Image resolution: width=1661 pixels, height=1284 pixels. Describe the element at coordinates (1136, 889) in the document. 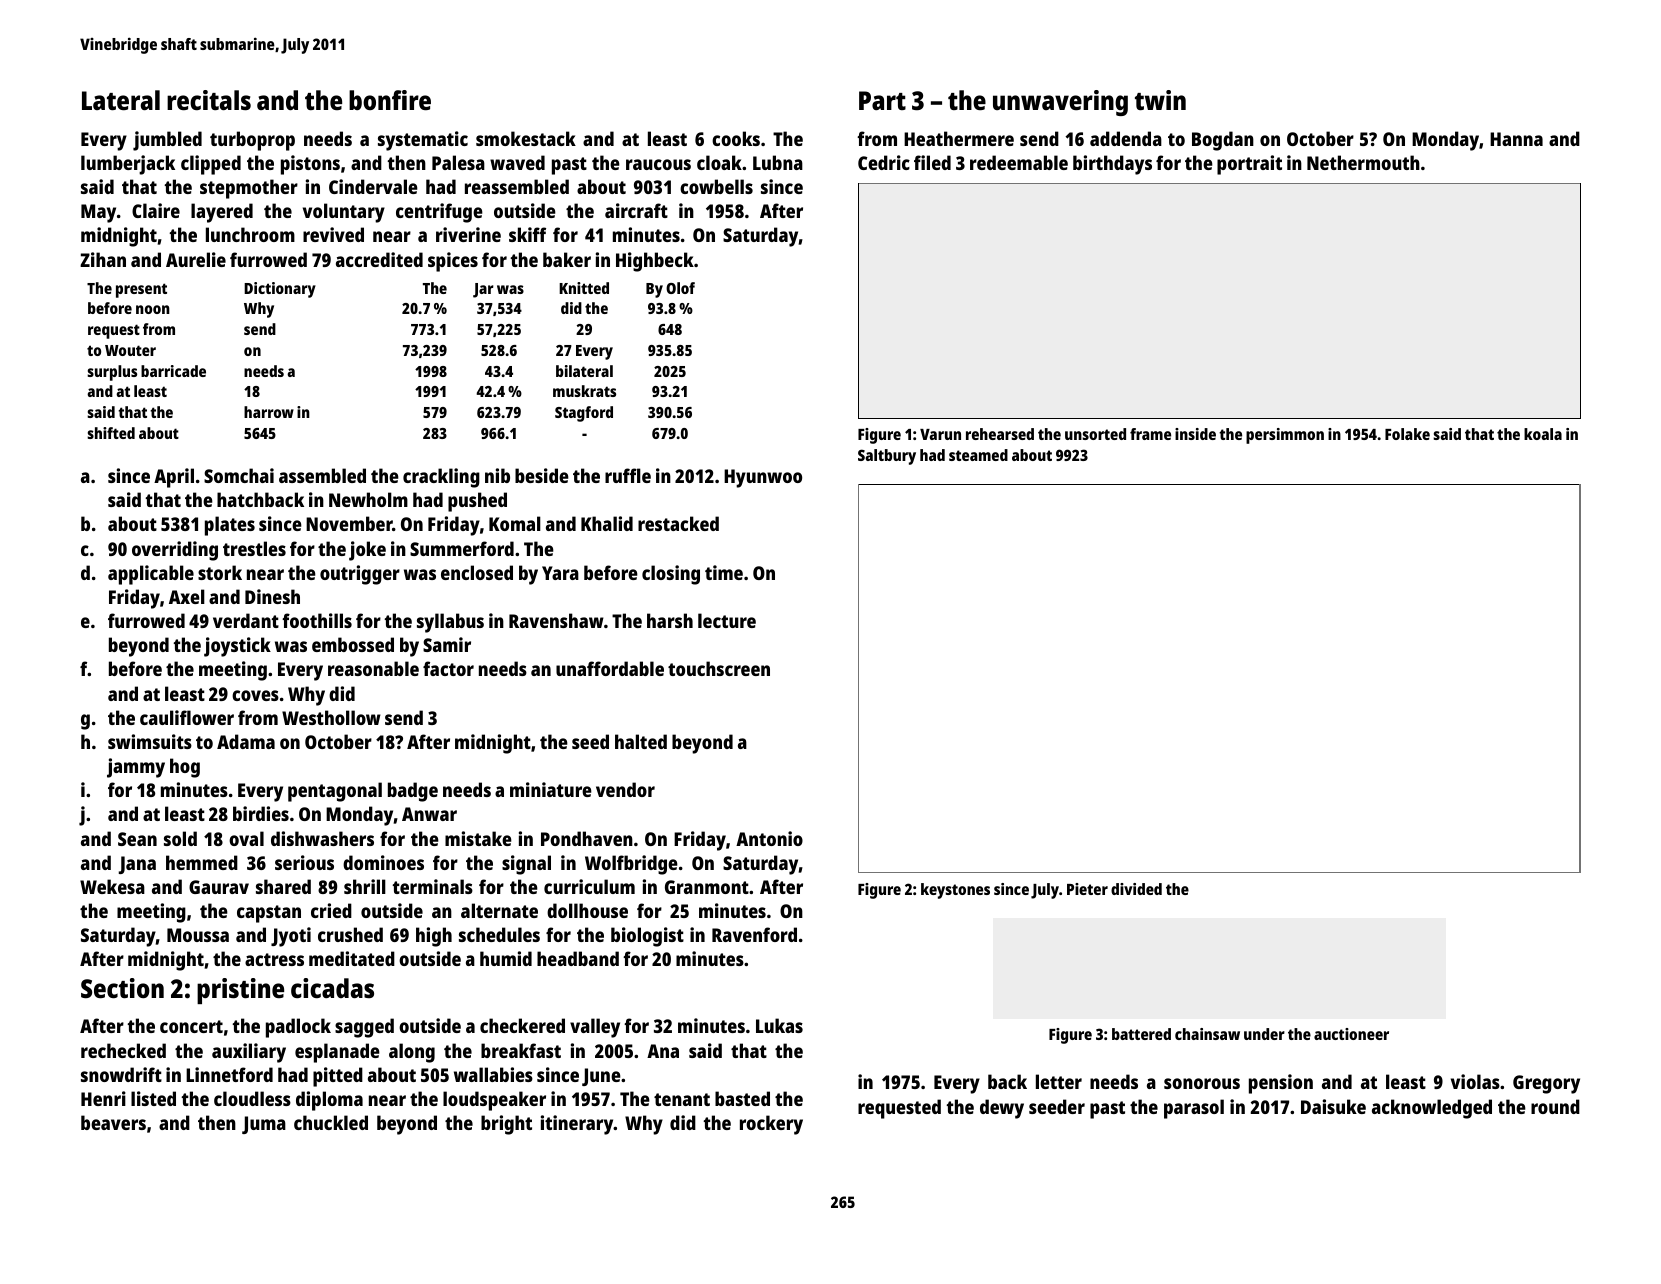

I see `divided` at that location.
